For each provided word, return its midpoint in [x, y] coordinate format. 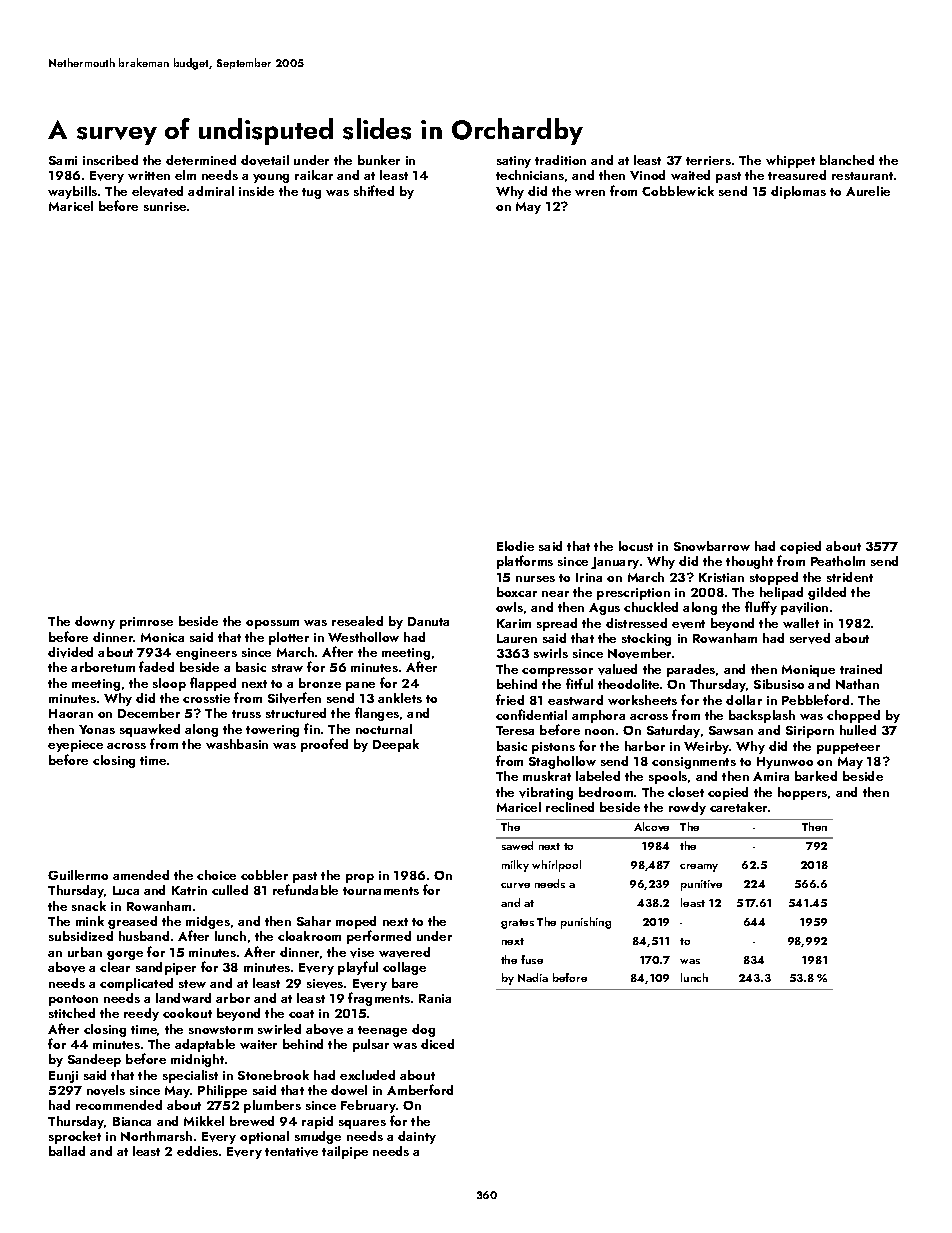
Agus [604, 609]
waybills [72, 192]
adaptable [205, 1045]
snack [89, 906]
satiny [514, 162]
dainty [417, 1137]
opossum [272, 624]
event [688, 624]
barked [816, 776]
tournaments [381, 891]
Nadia [533, 977]
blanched [847, 160]
